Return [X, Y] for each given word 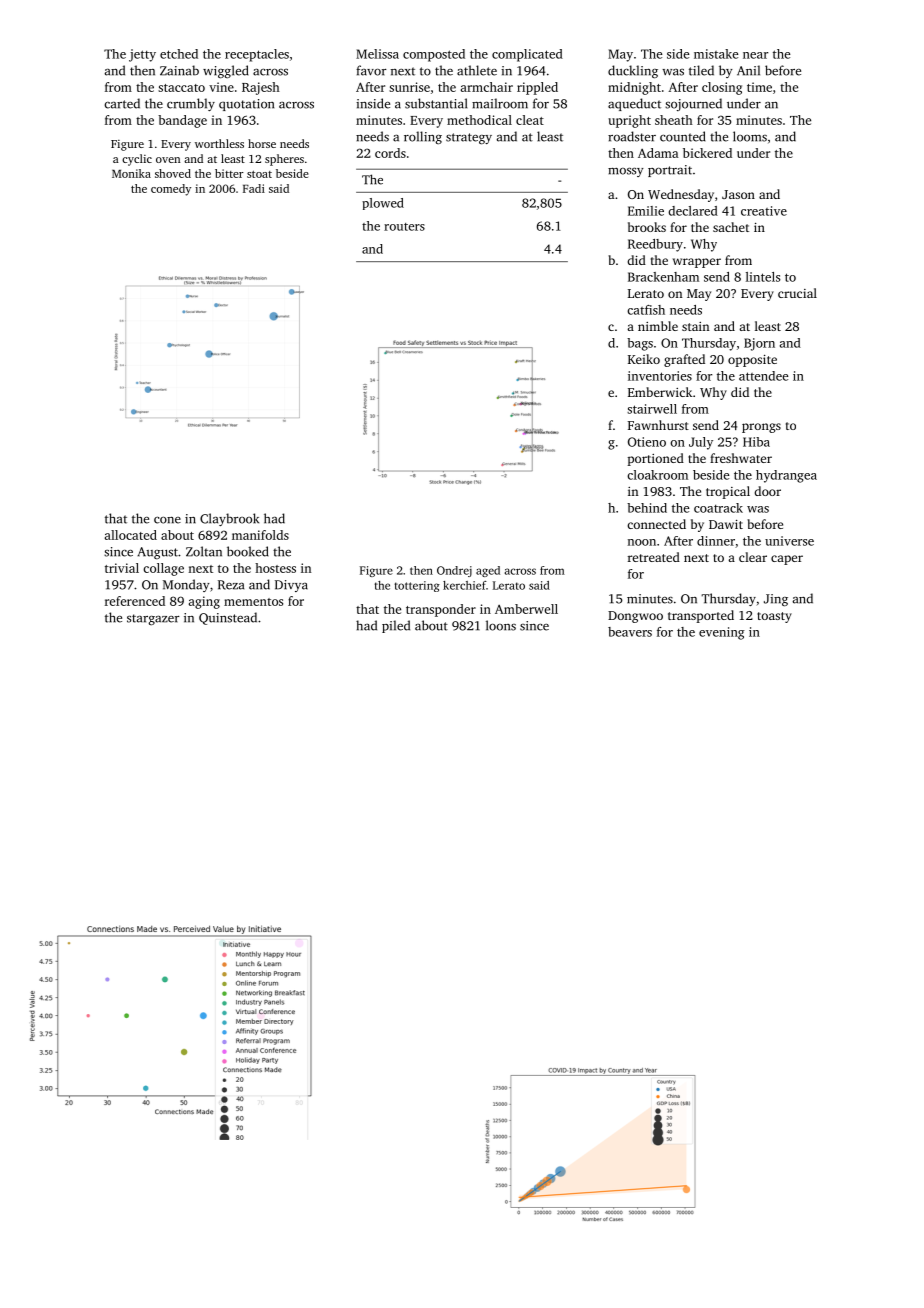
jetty [142, 55]
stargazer [153, 619]
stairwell [652, 409]
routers [404, 227]
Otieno [647, 442]
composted [434, 55]
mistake [716, 54]
